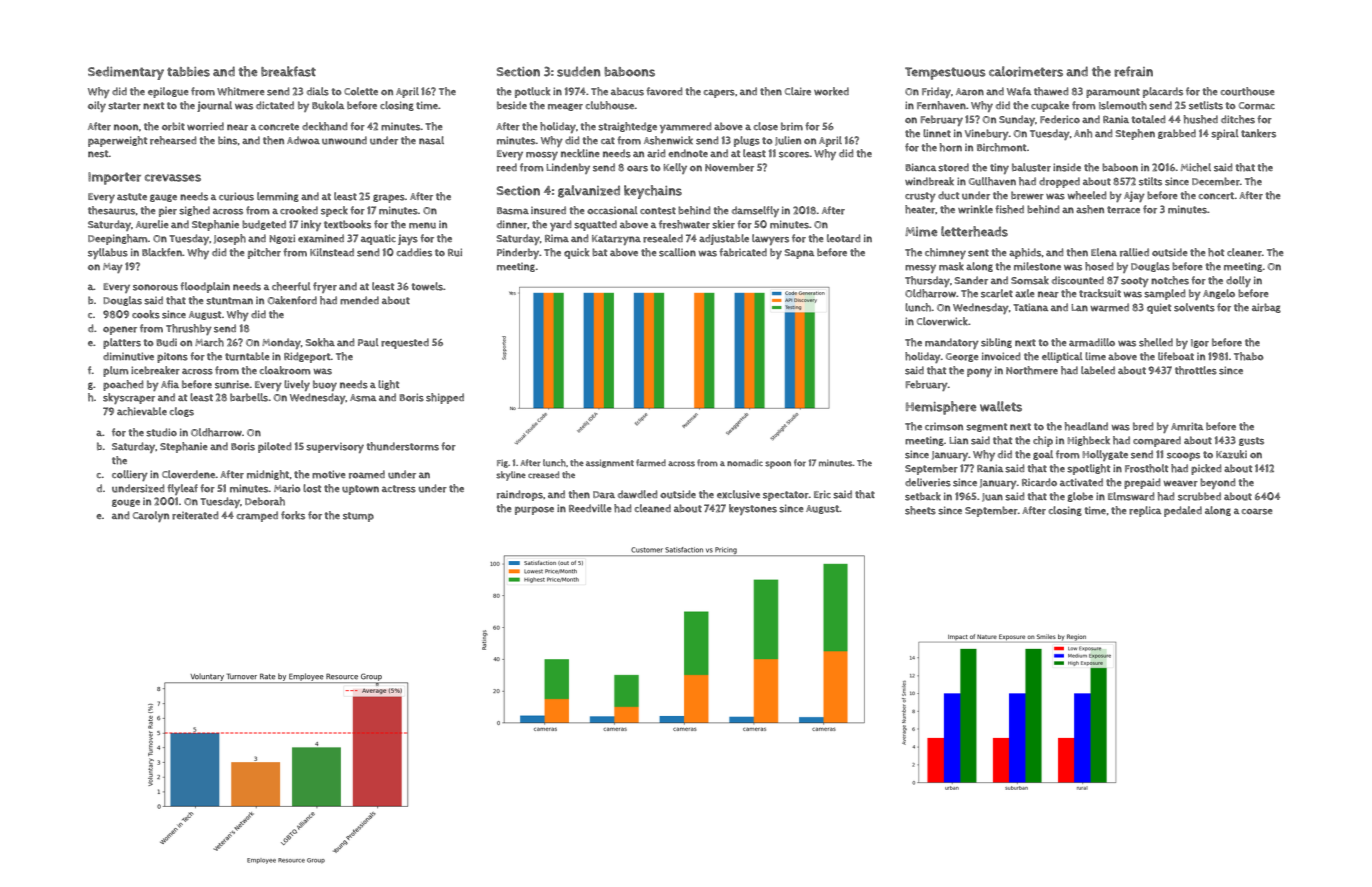 The height and width of the page is (887, 1372). I want to click on keystones, so click(753, 509).
